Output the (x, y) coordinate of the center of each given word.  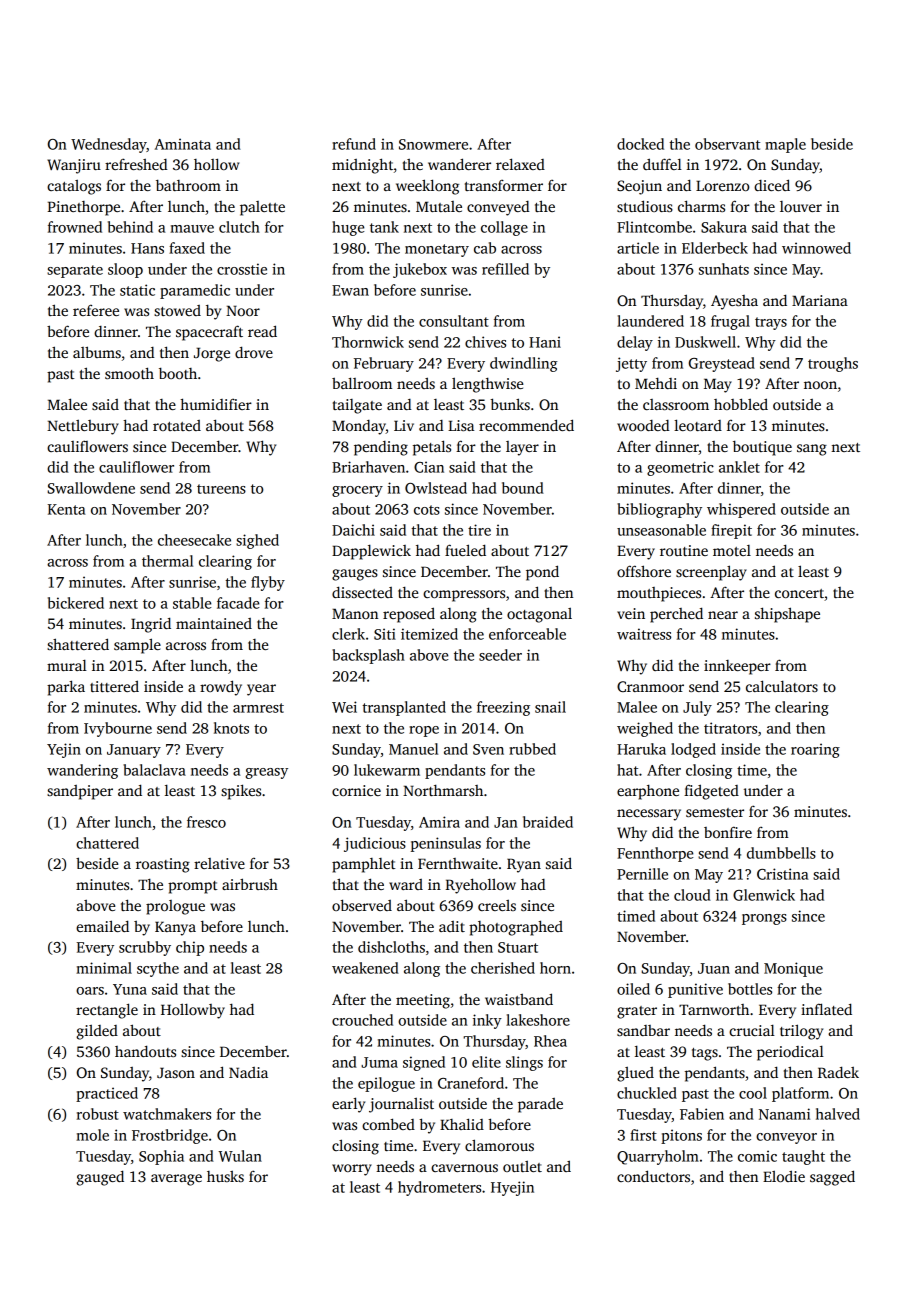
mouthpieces (659, 594)
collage (504, 228)
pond (542, 573)
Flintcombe (654, 227)
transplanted (404, 708)
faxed (187, 248)
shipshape (787, 615)
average (176, 1180)
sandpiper (80, 792)
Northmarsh (443, 790)
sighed (257, 541)
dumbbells (781, 853)
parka (66, 688)
